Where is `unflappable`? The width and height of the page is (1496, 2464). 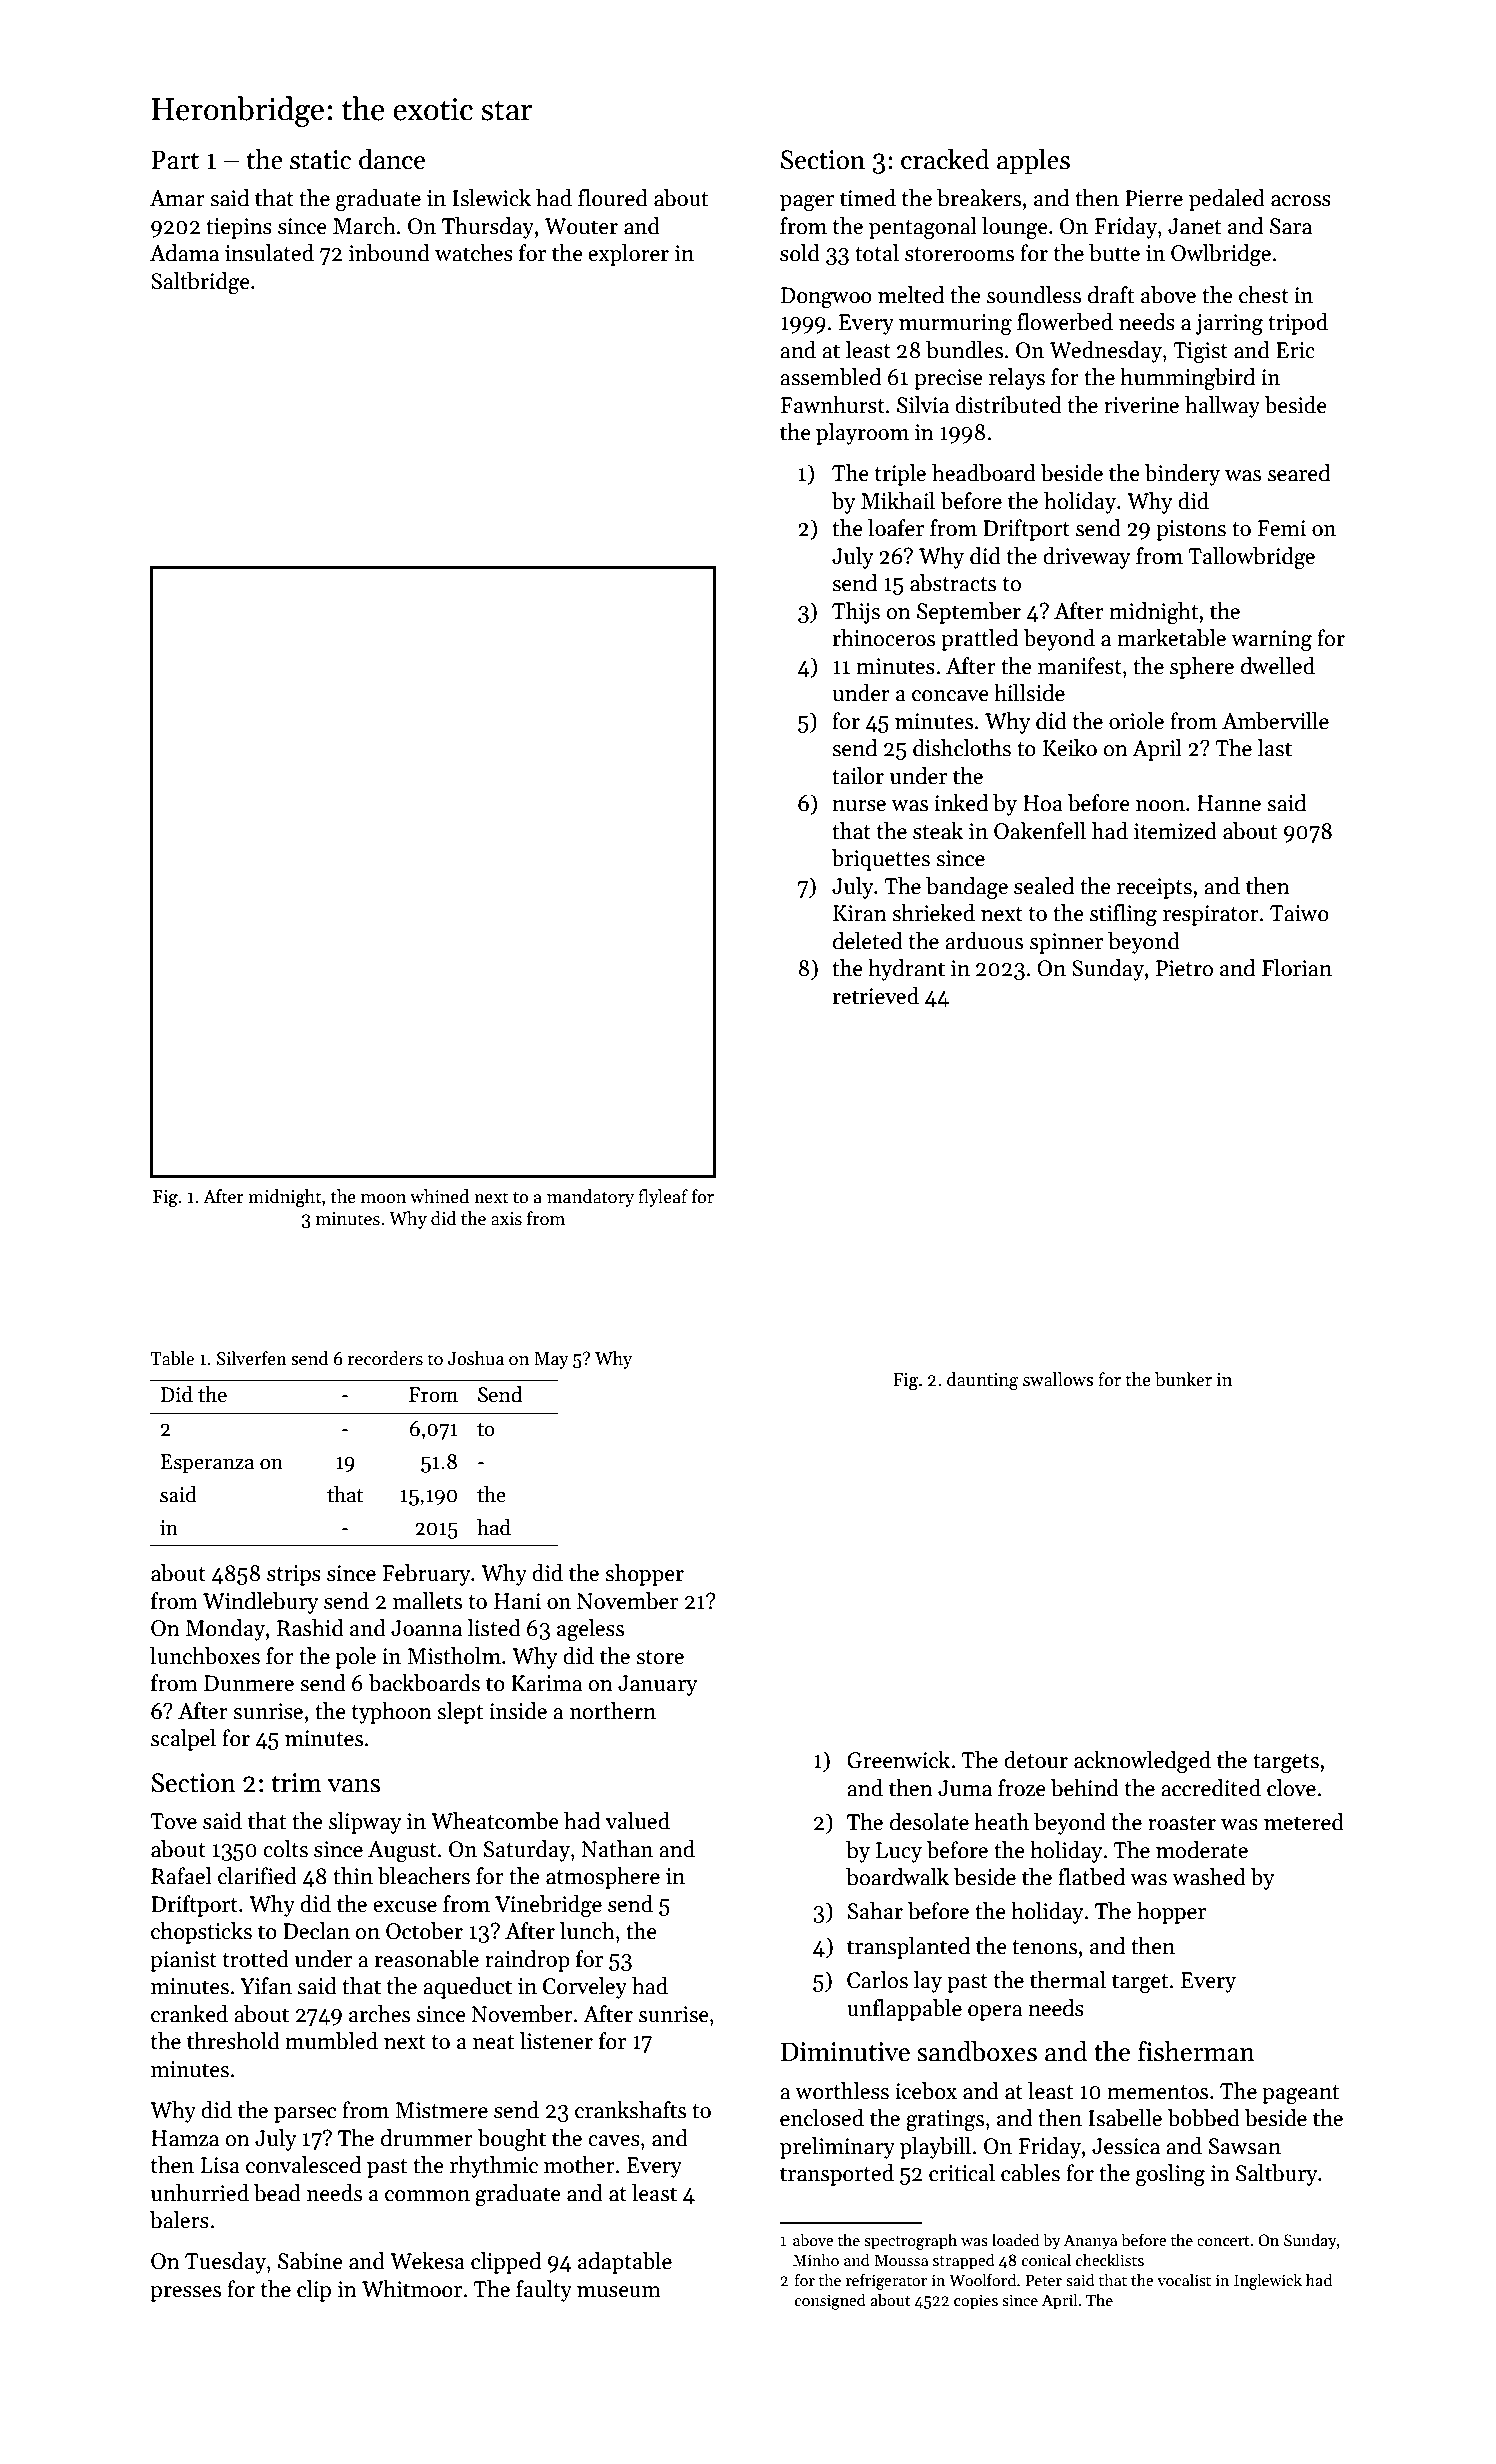
unflappable is located at coordinates (904, 2010).
